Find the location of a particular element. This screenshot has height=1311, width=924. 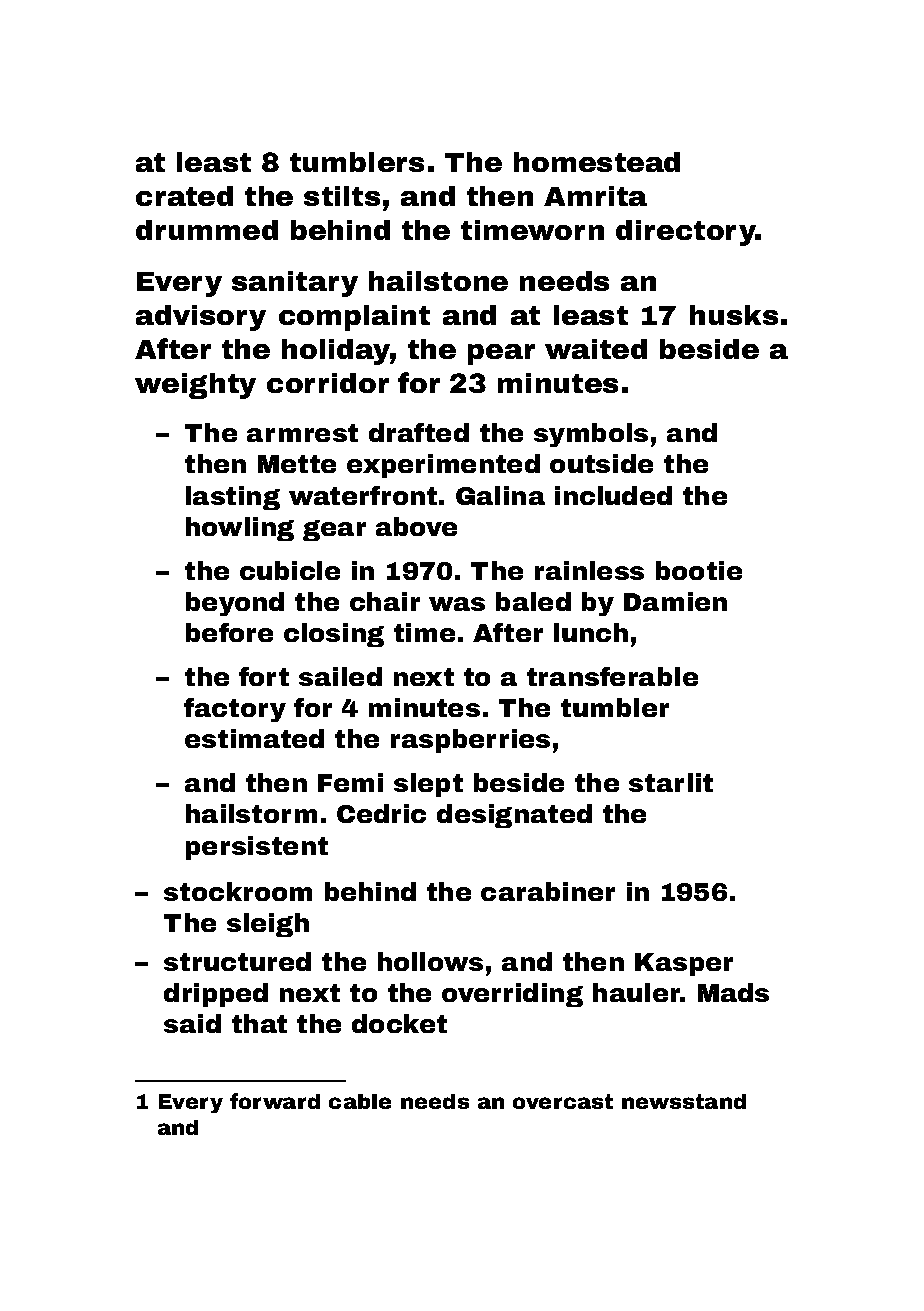

stilts is located at coordinates (342, 196).
